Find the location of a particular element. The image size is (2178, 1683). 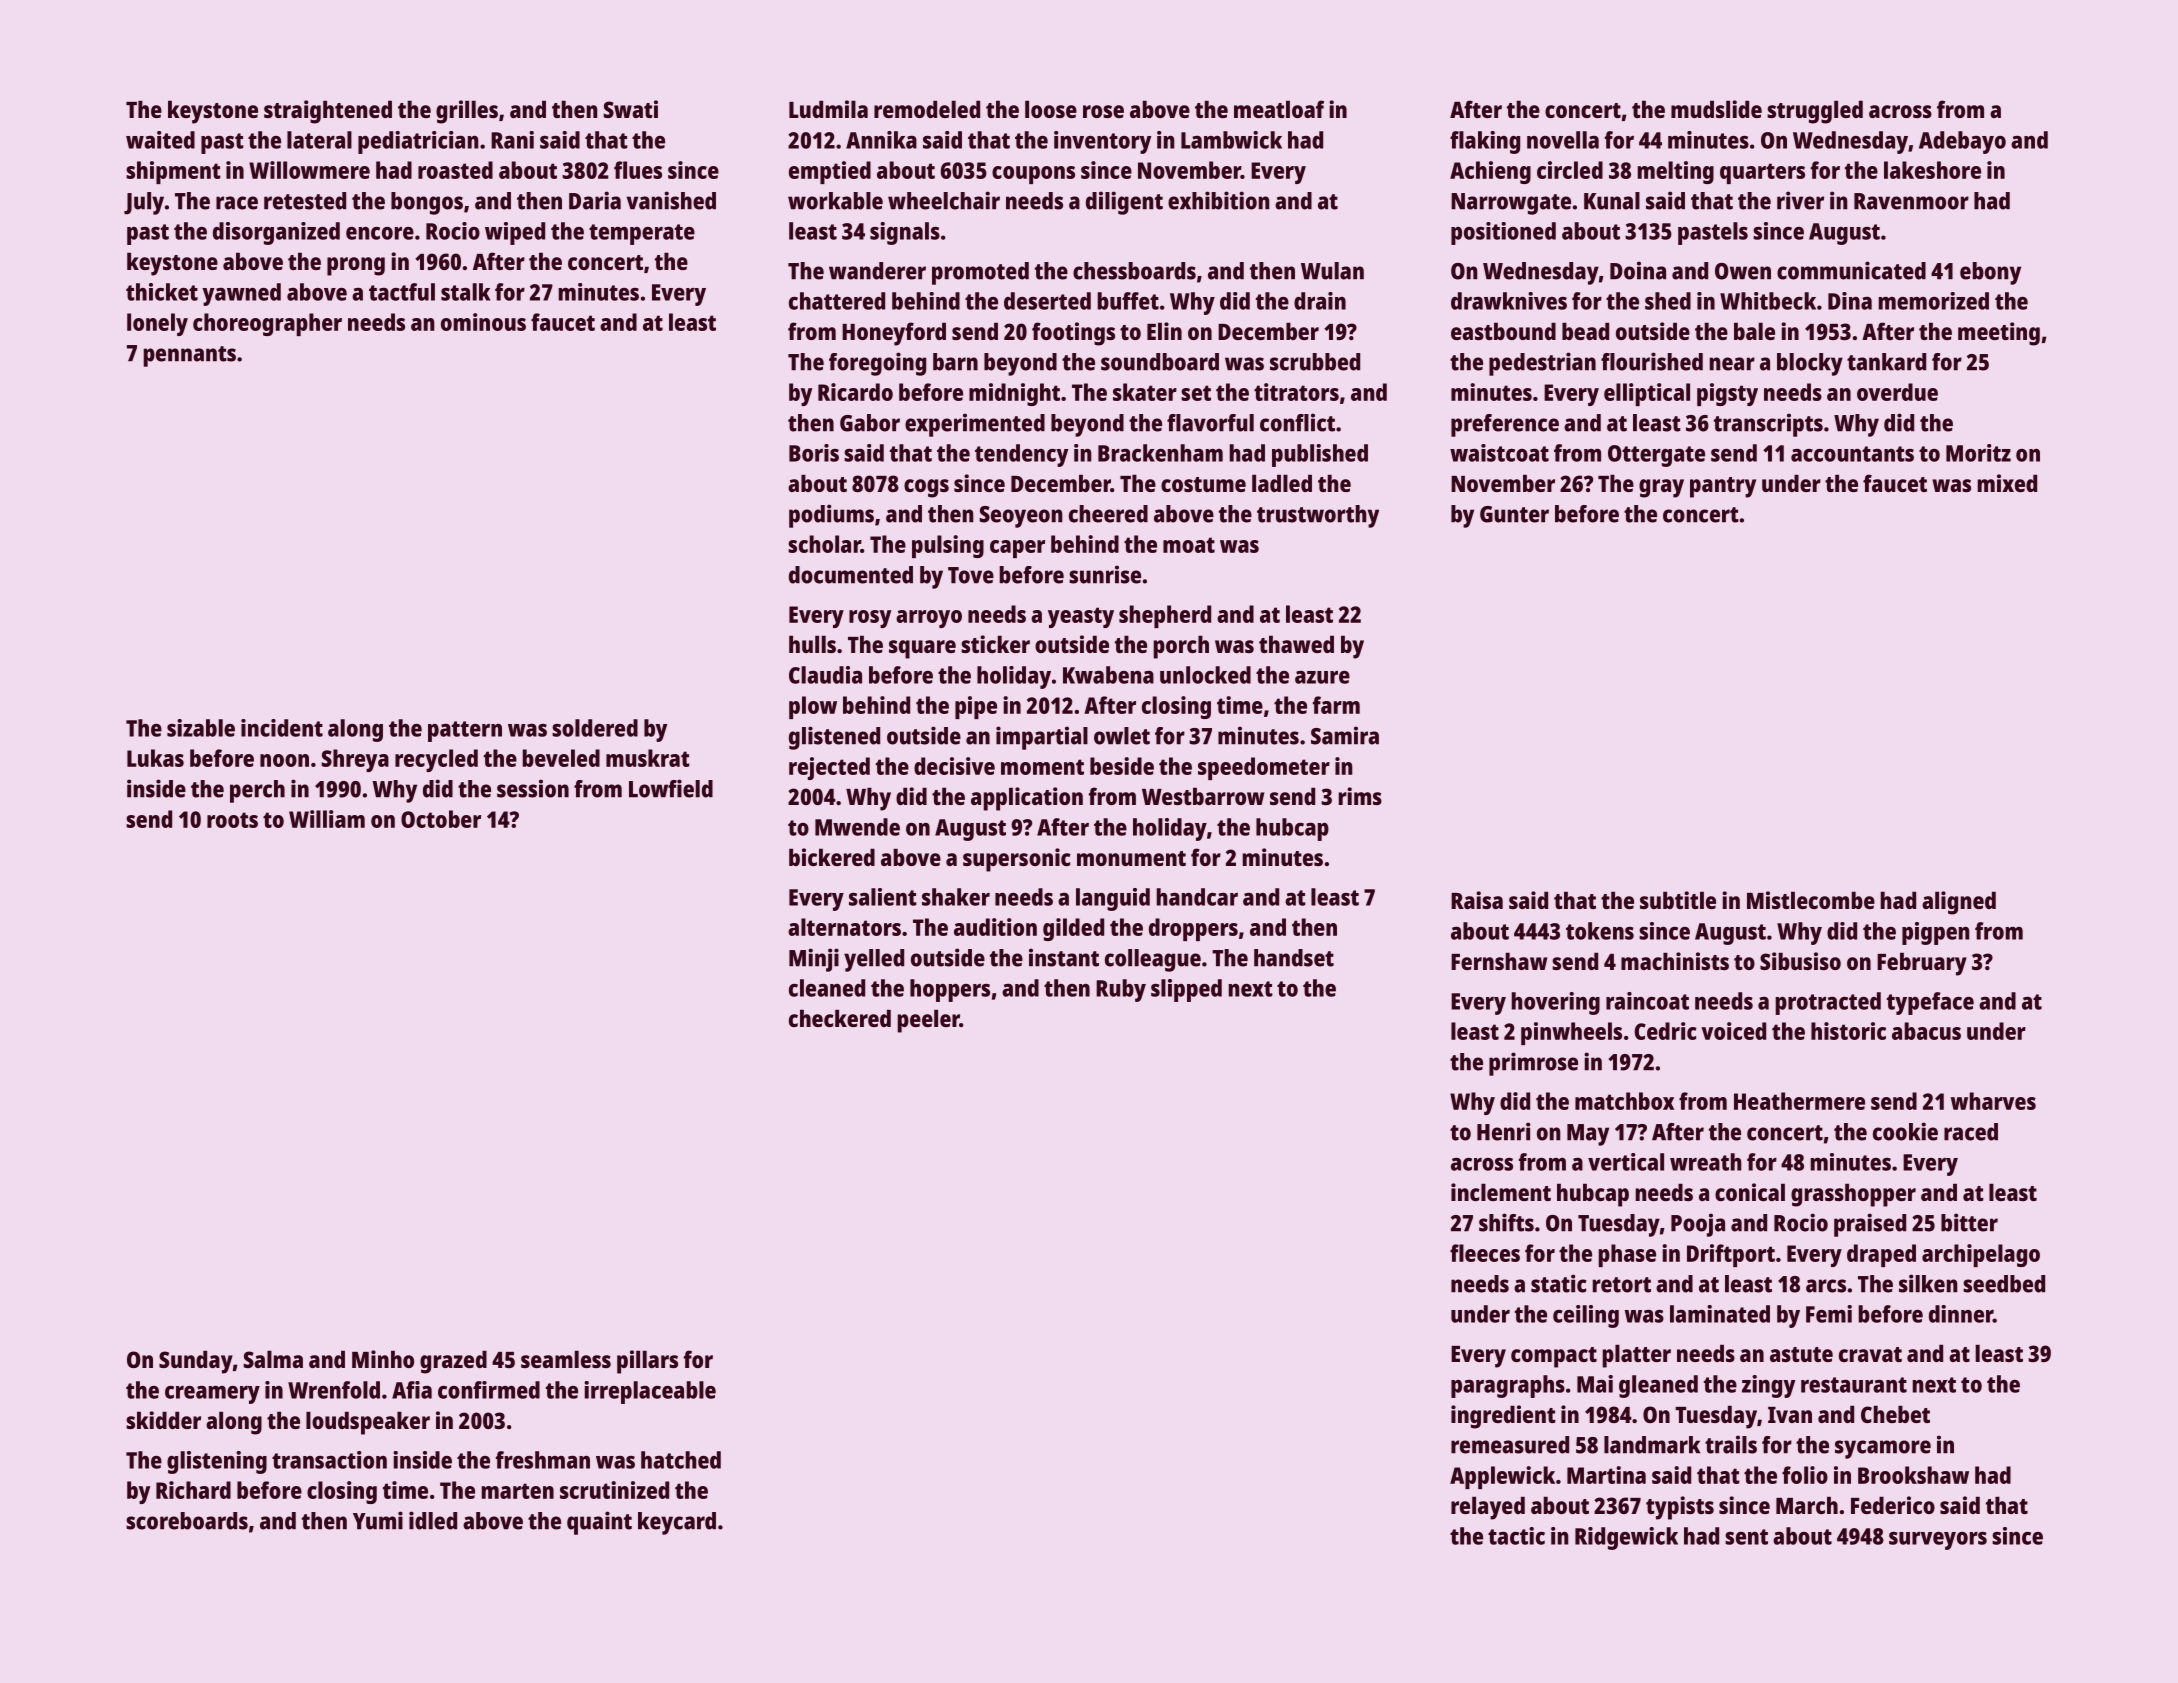

sunrise is located at coordinates (1105, 574).
